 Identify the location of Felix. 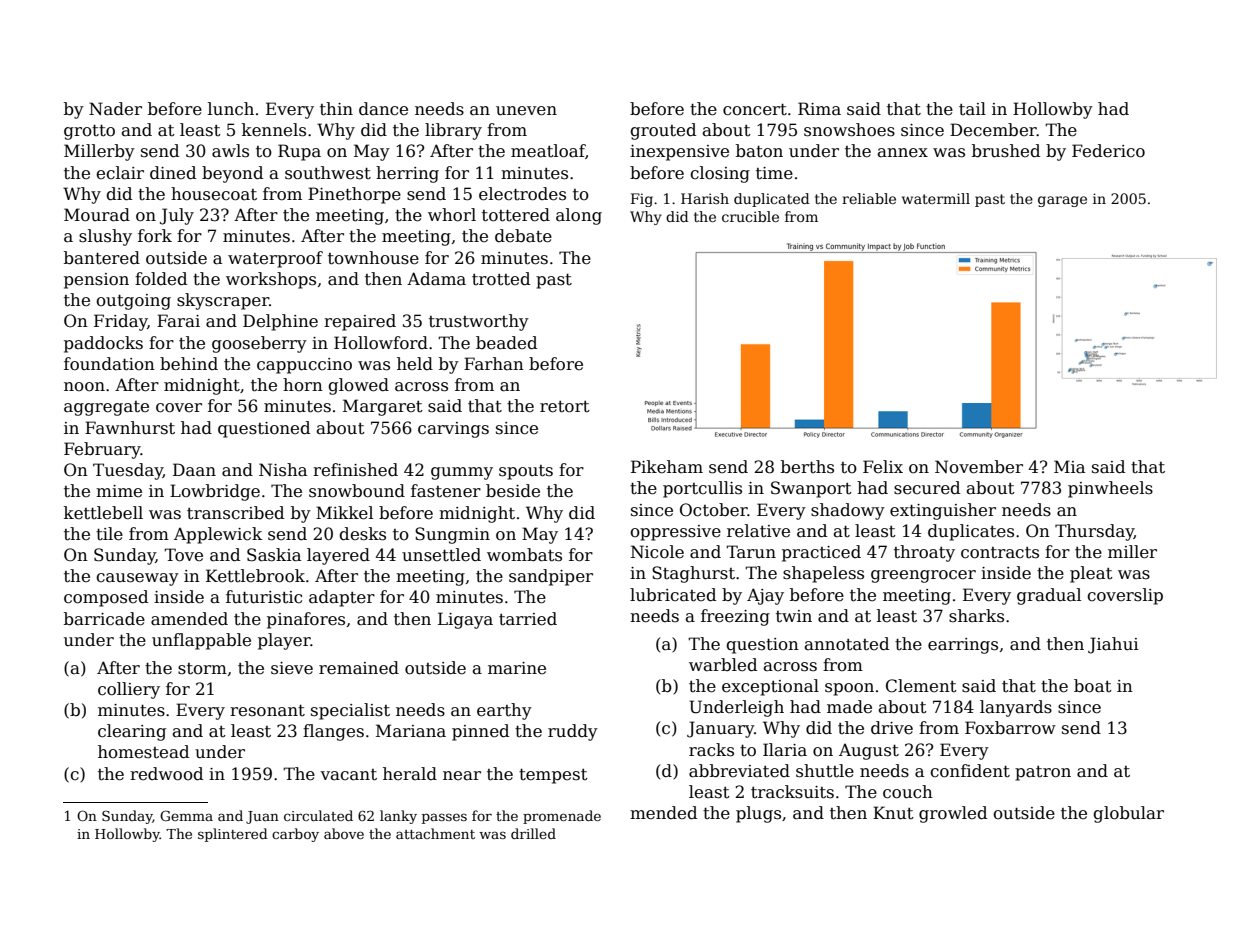
(883, 467).
